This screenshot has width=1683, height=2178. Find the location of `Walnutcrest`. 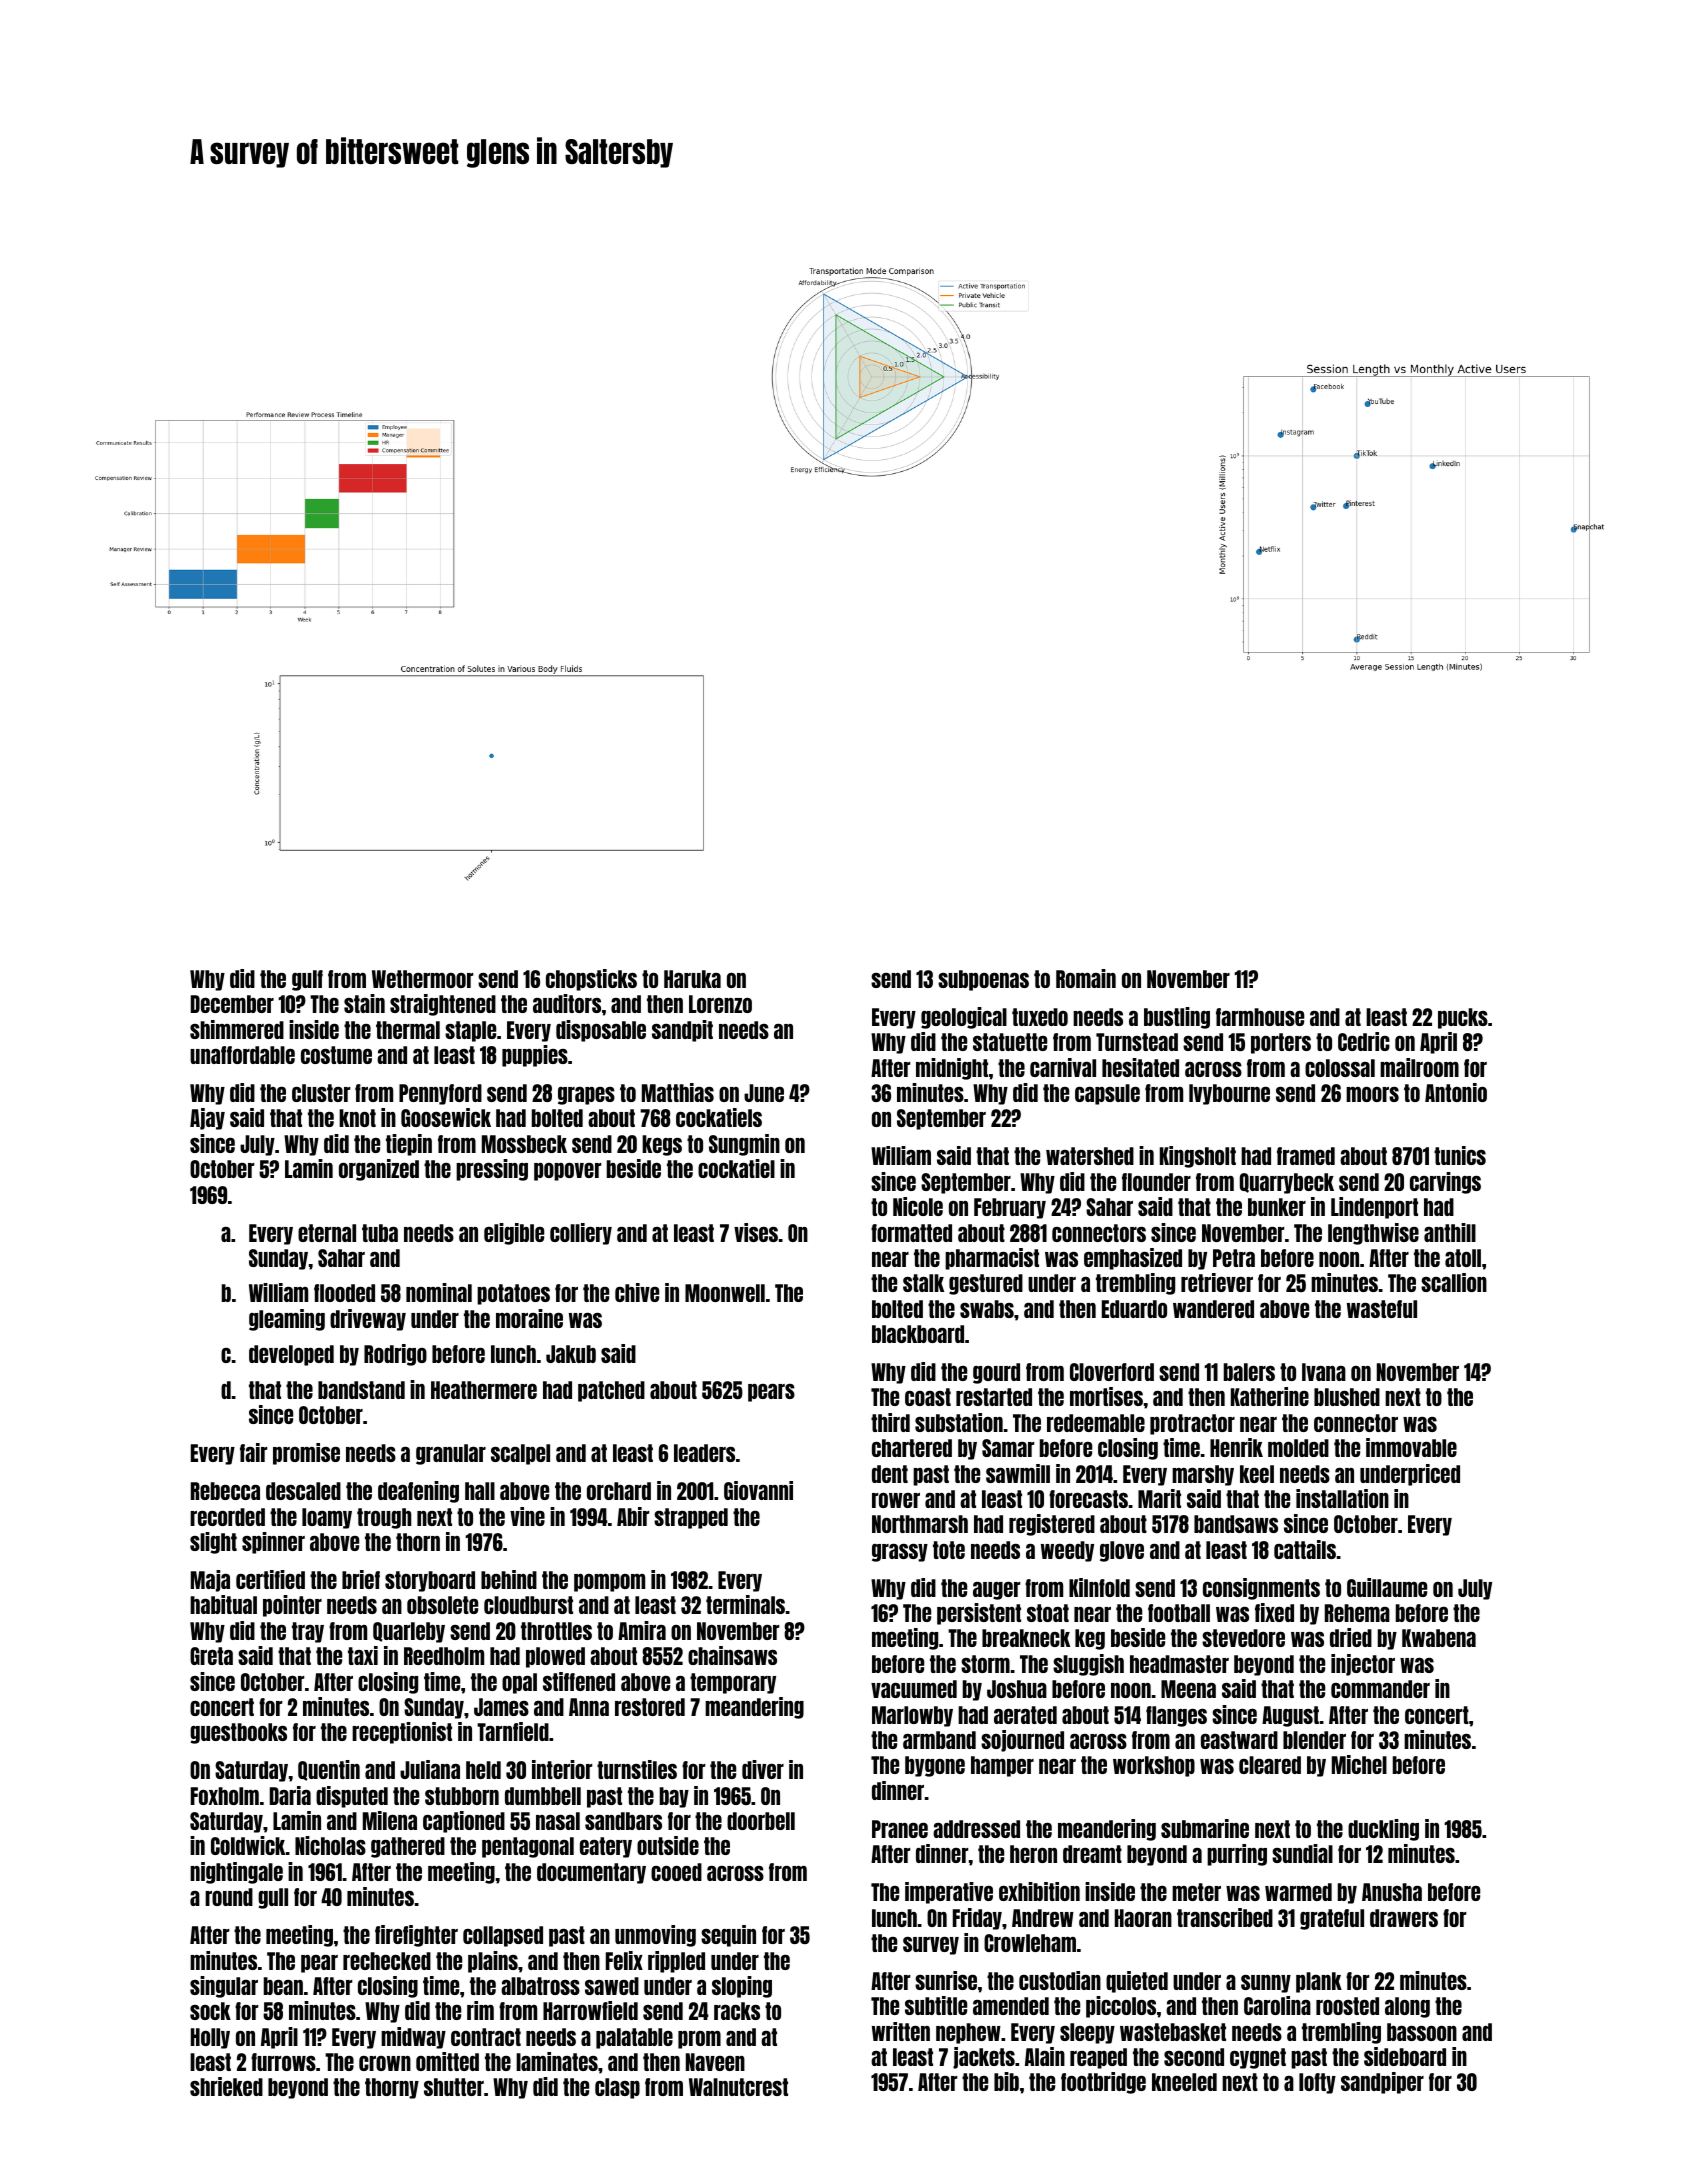

Walnutcrest is located at coordinates (738, 2087).
